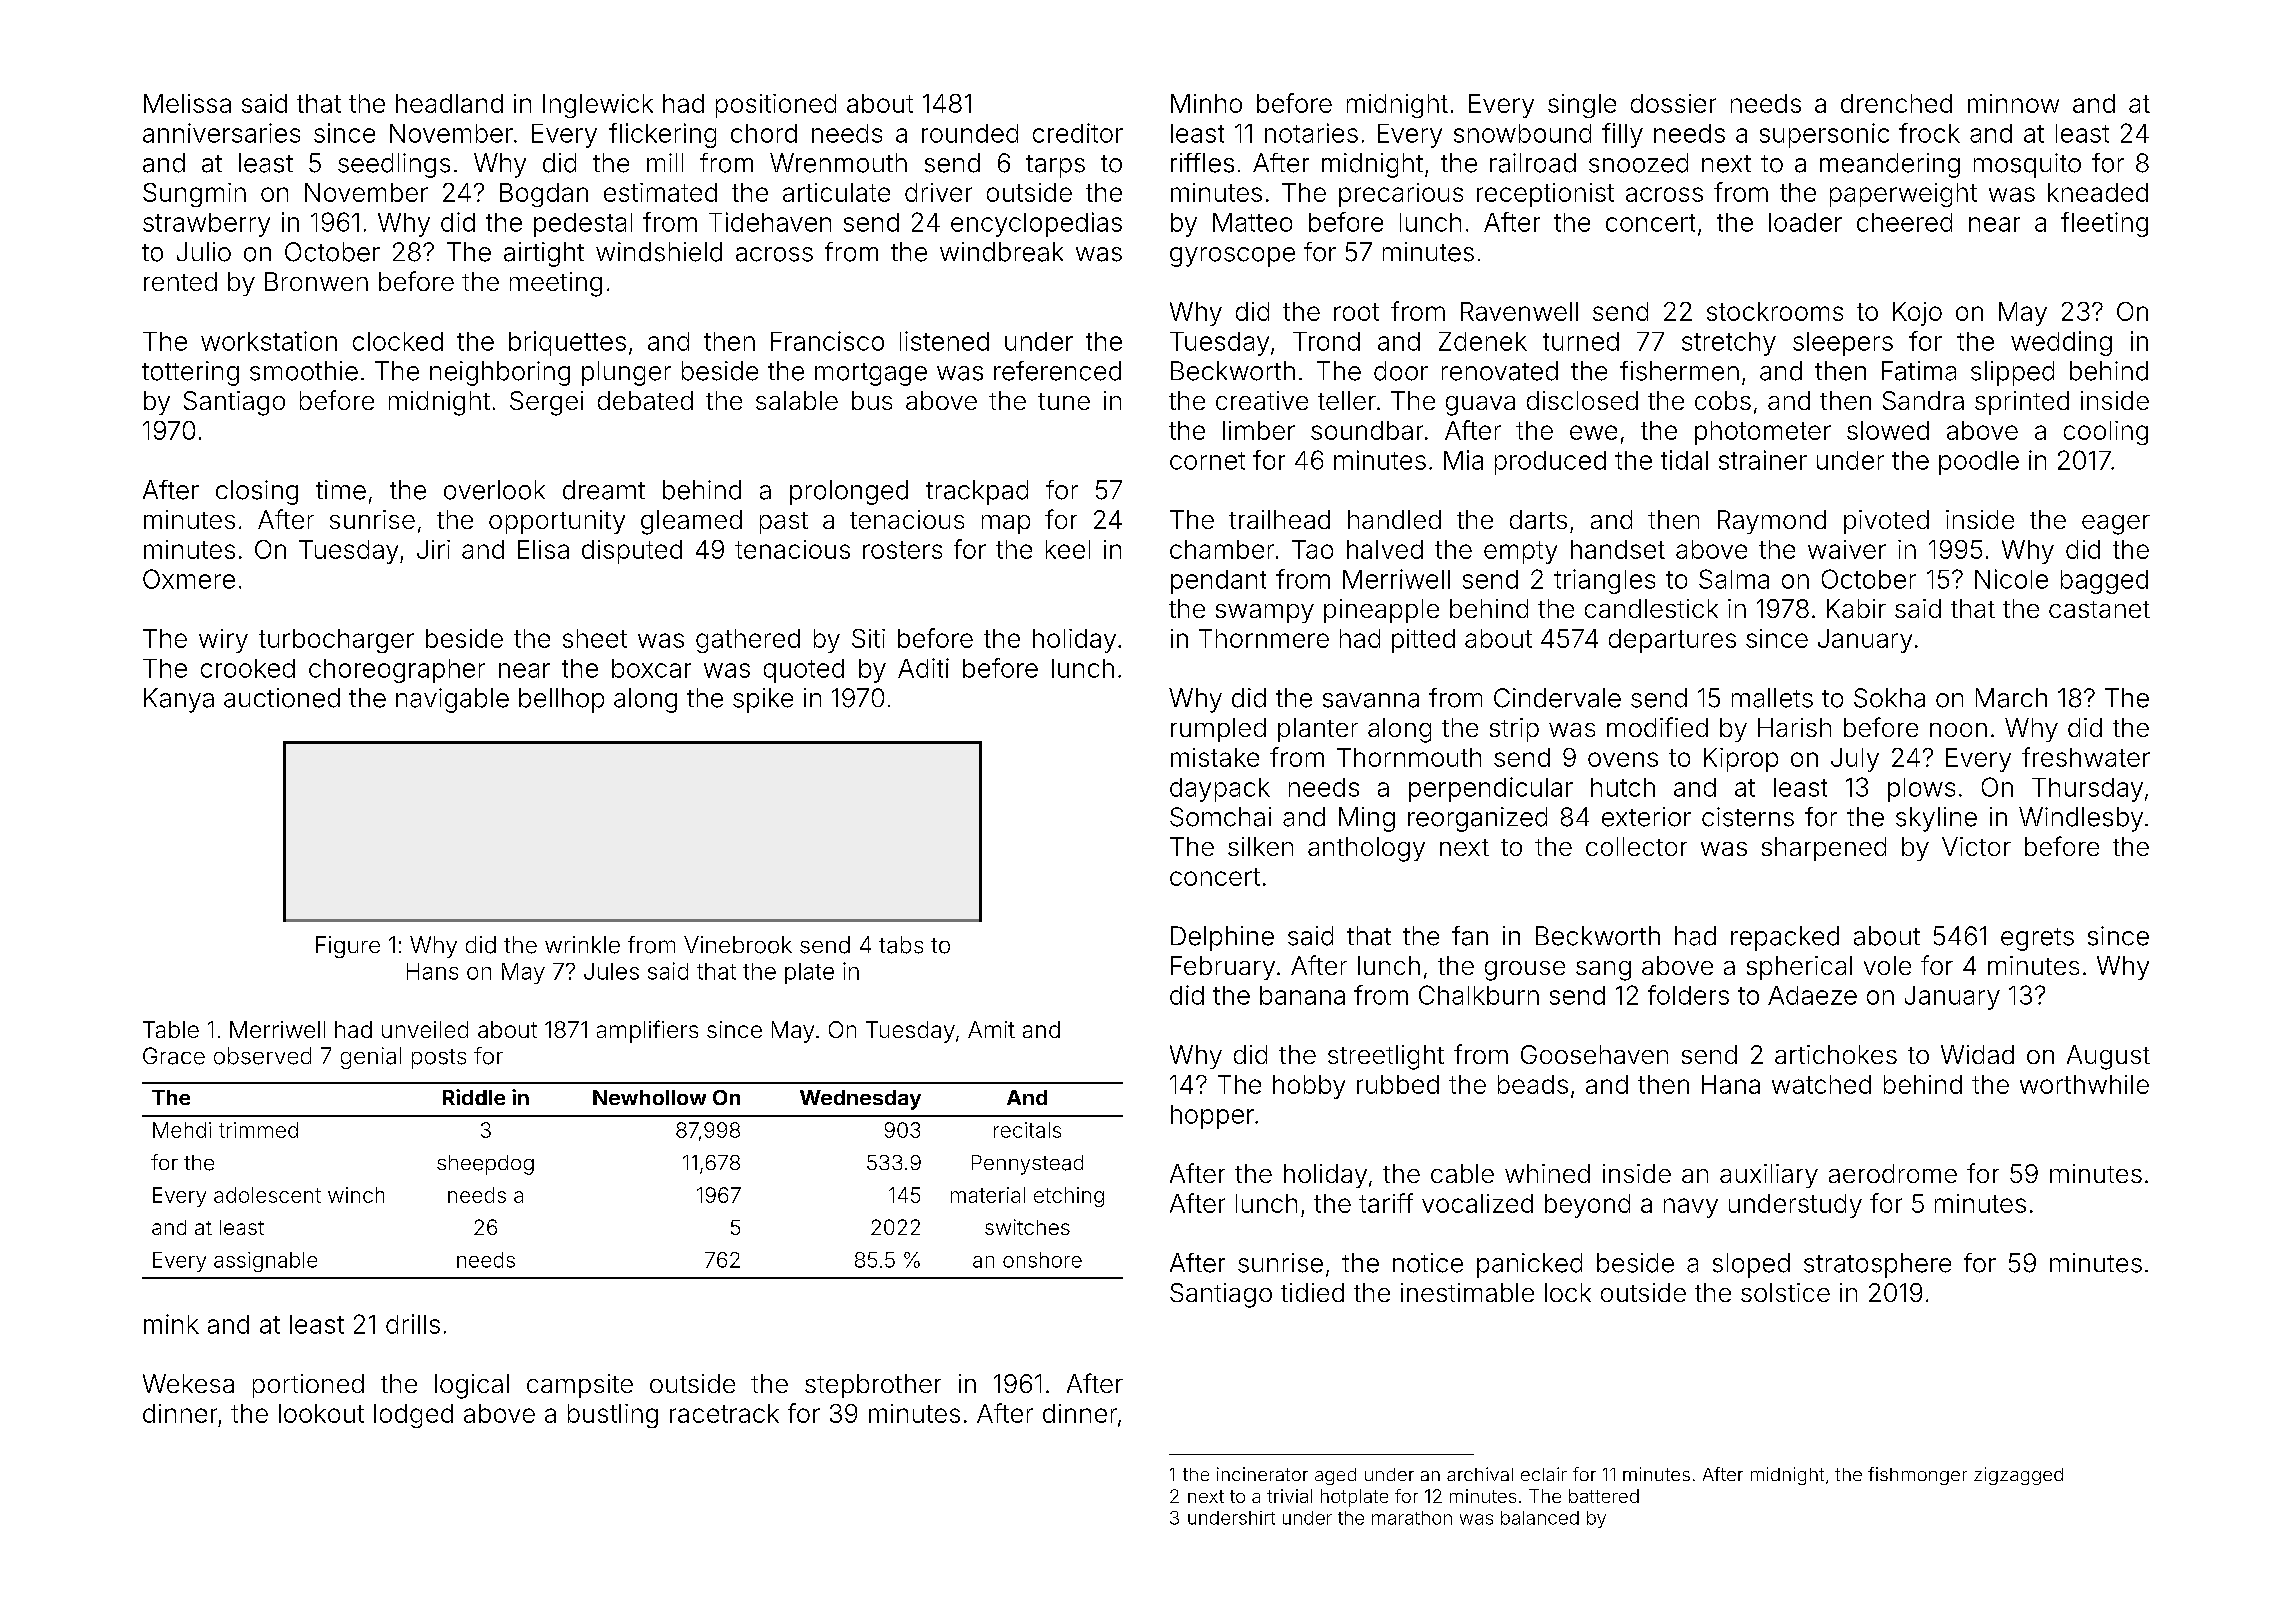 This screenshot has width=2292, height=1620. Describe the element at coordinates (1769, 1176) in the screenshot. I see `auxiliary` at that location.
